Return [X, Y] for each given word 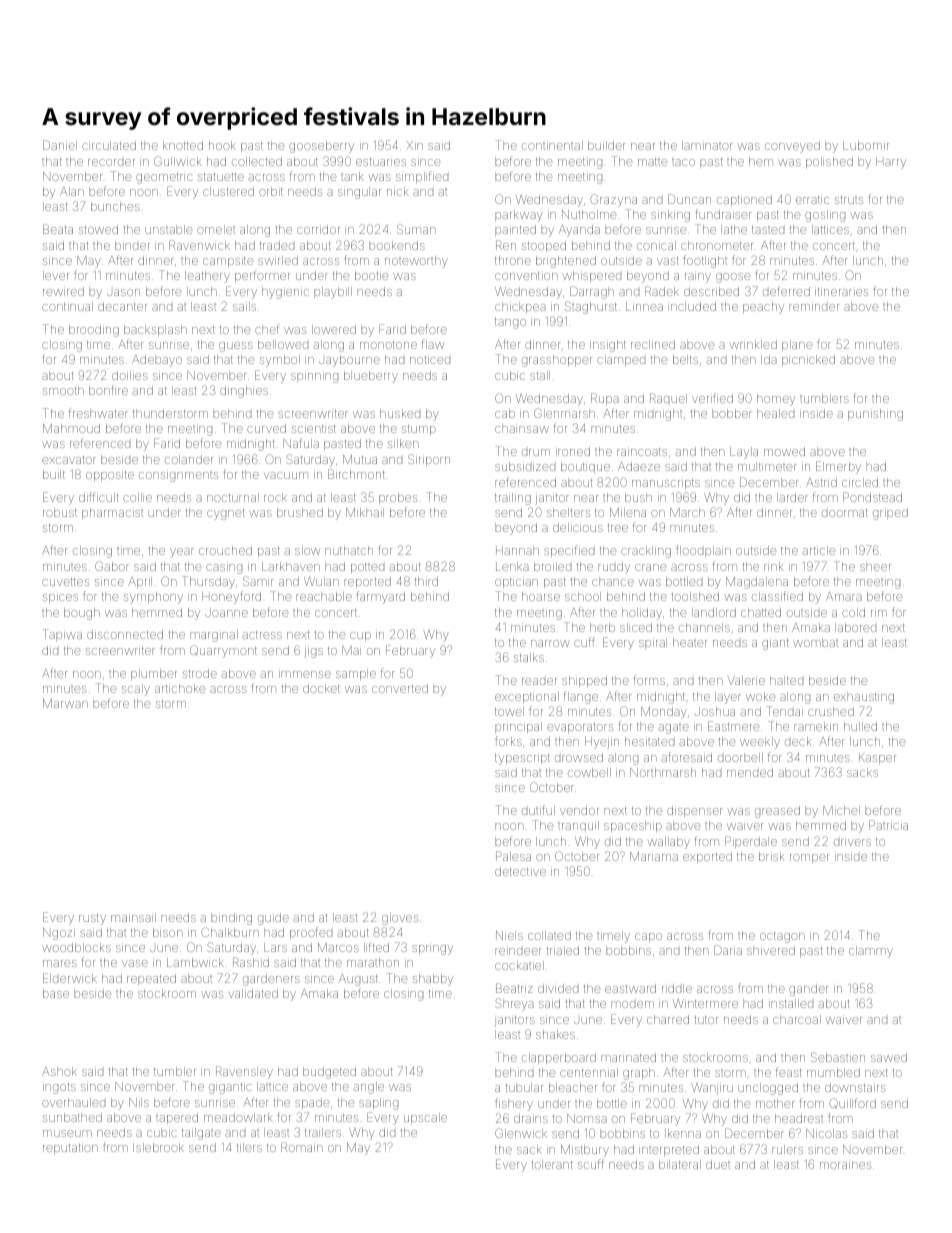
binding [231, 919]
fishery [514, 1104]
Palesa [513, 856]
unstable [168, 229]
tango [510, 323]
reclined [653, 344]
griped [890, 514]
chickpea [520, 307]
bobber [732, 413]
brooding [94, 331]
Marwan [65, 703]
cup [360, 636]
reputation [70, 1149]
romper [809, 858]
